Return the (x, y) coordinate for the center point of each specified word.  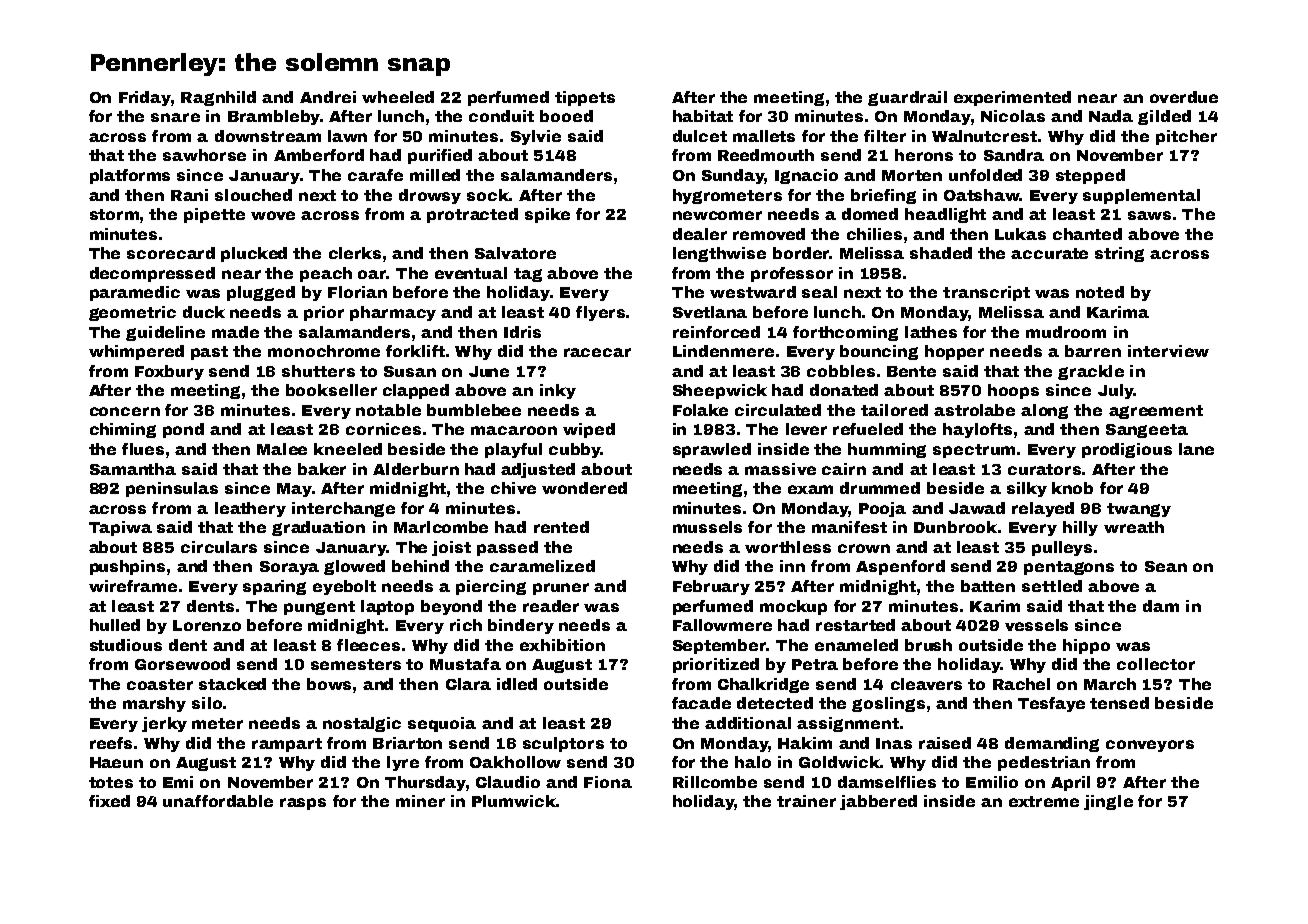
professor (792, 274)
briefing (883, 196)
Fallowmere (722, 625)
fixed (109, 801)
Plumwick (514, 801)
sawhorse (204, 155)
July (1115, 391)
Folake (700, 410)
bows (329, 684)
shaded (941, 253)
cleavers (926, 684)
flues (143, 449)
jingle (1108, 802)
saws (1149, 215)
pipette (214, 215)
